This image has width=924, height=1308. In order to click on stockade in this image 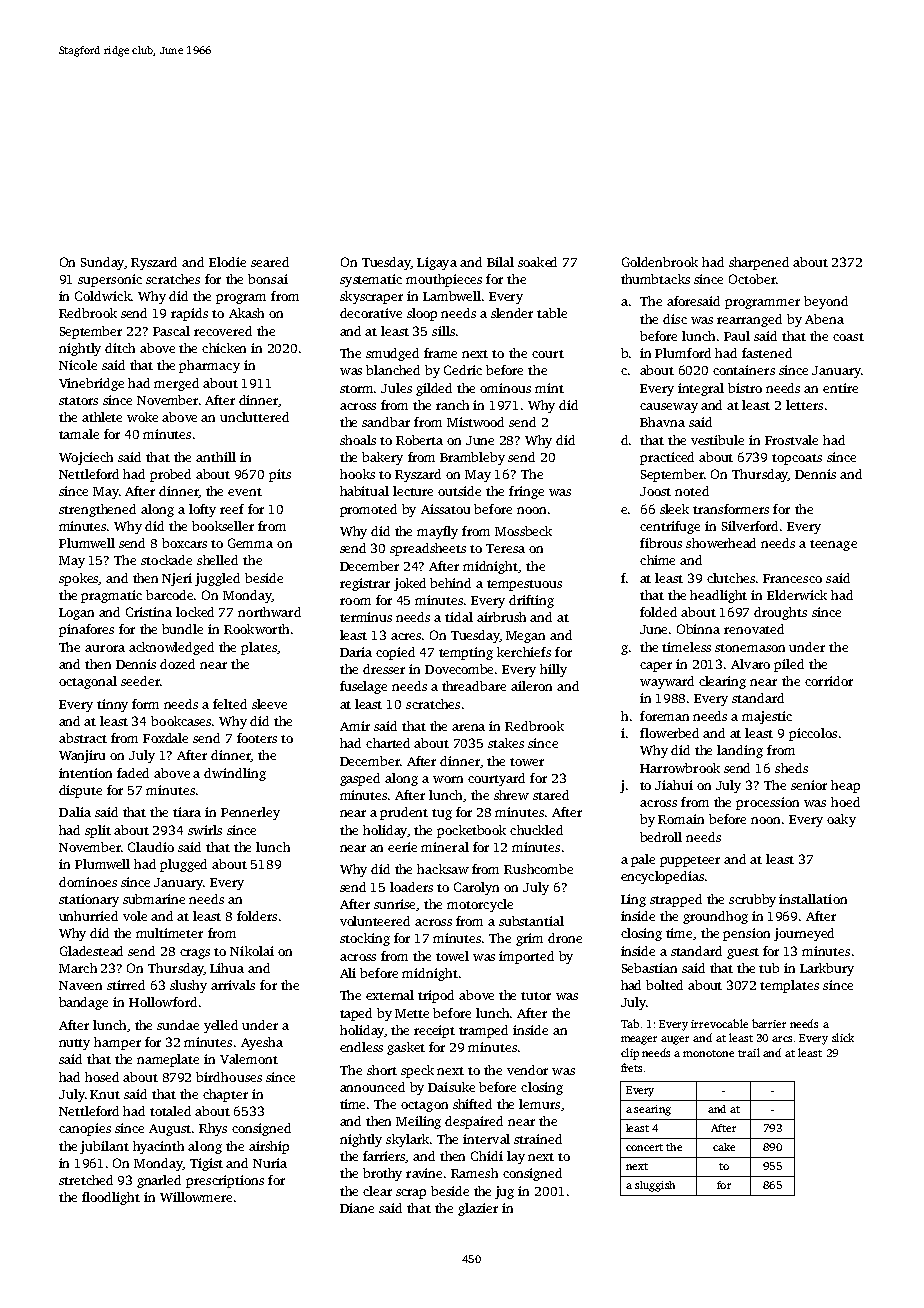, I will do `click(166, 560)`.
